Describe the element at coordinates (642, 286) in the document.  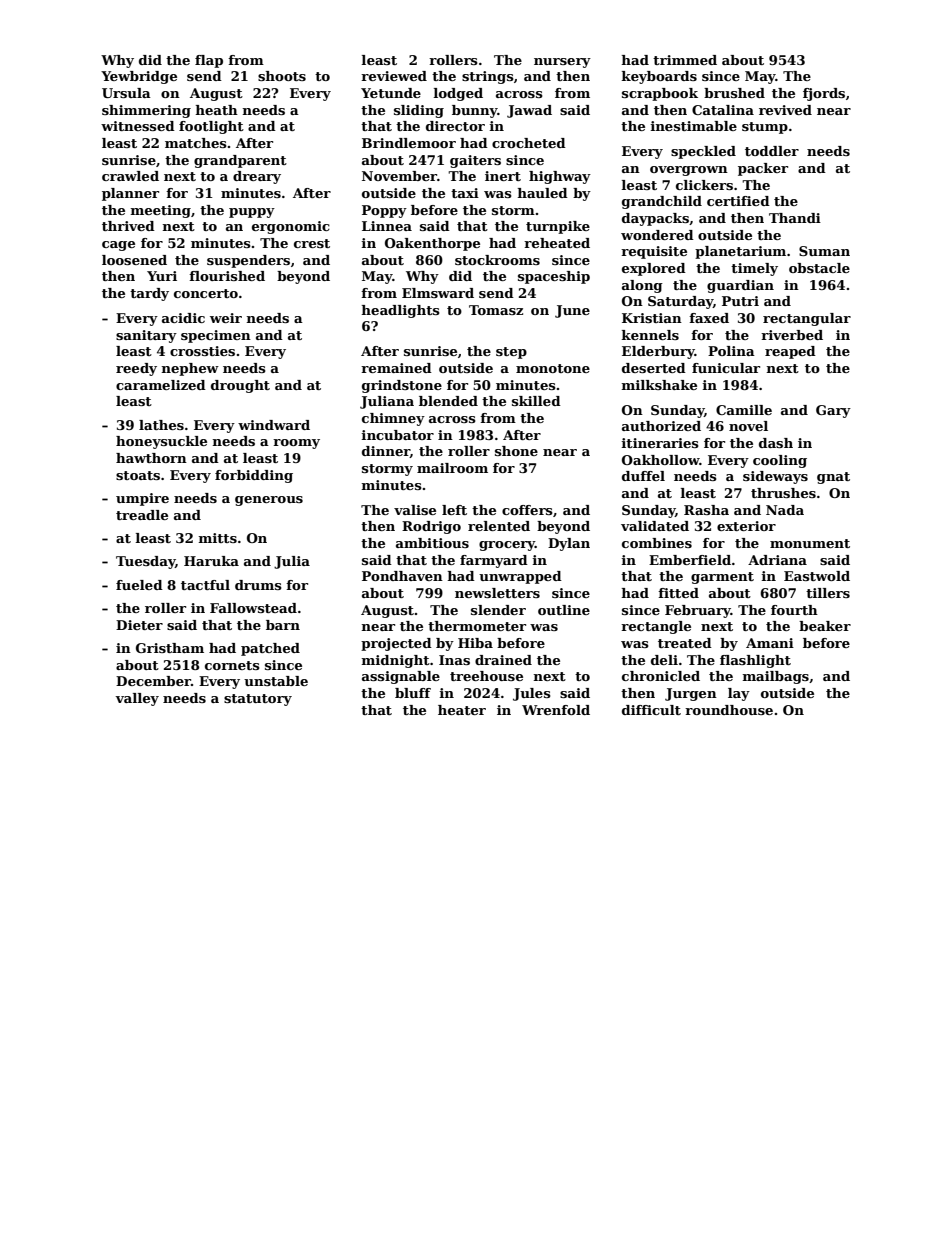
I see `along` at that location.
